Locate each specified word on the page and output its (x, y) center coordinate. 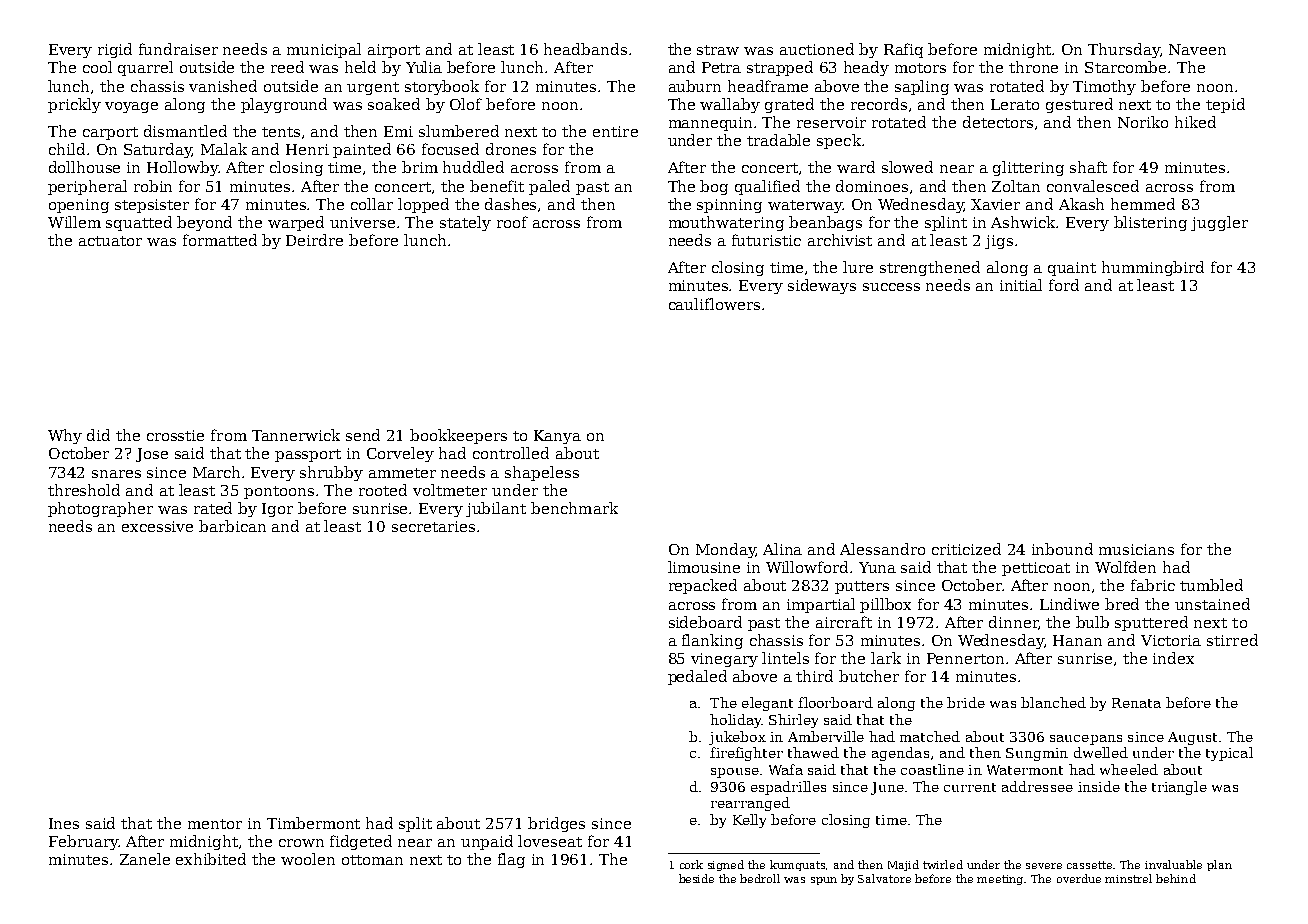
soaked (394, 104)
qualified (767, 187)
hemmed (1143, 204)
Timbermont (313, 823)
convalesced (1093, 186)
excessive (157, 526)
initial (1021, 285)
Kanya (557, 437)
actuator (110, 241)
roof (512, 222)
